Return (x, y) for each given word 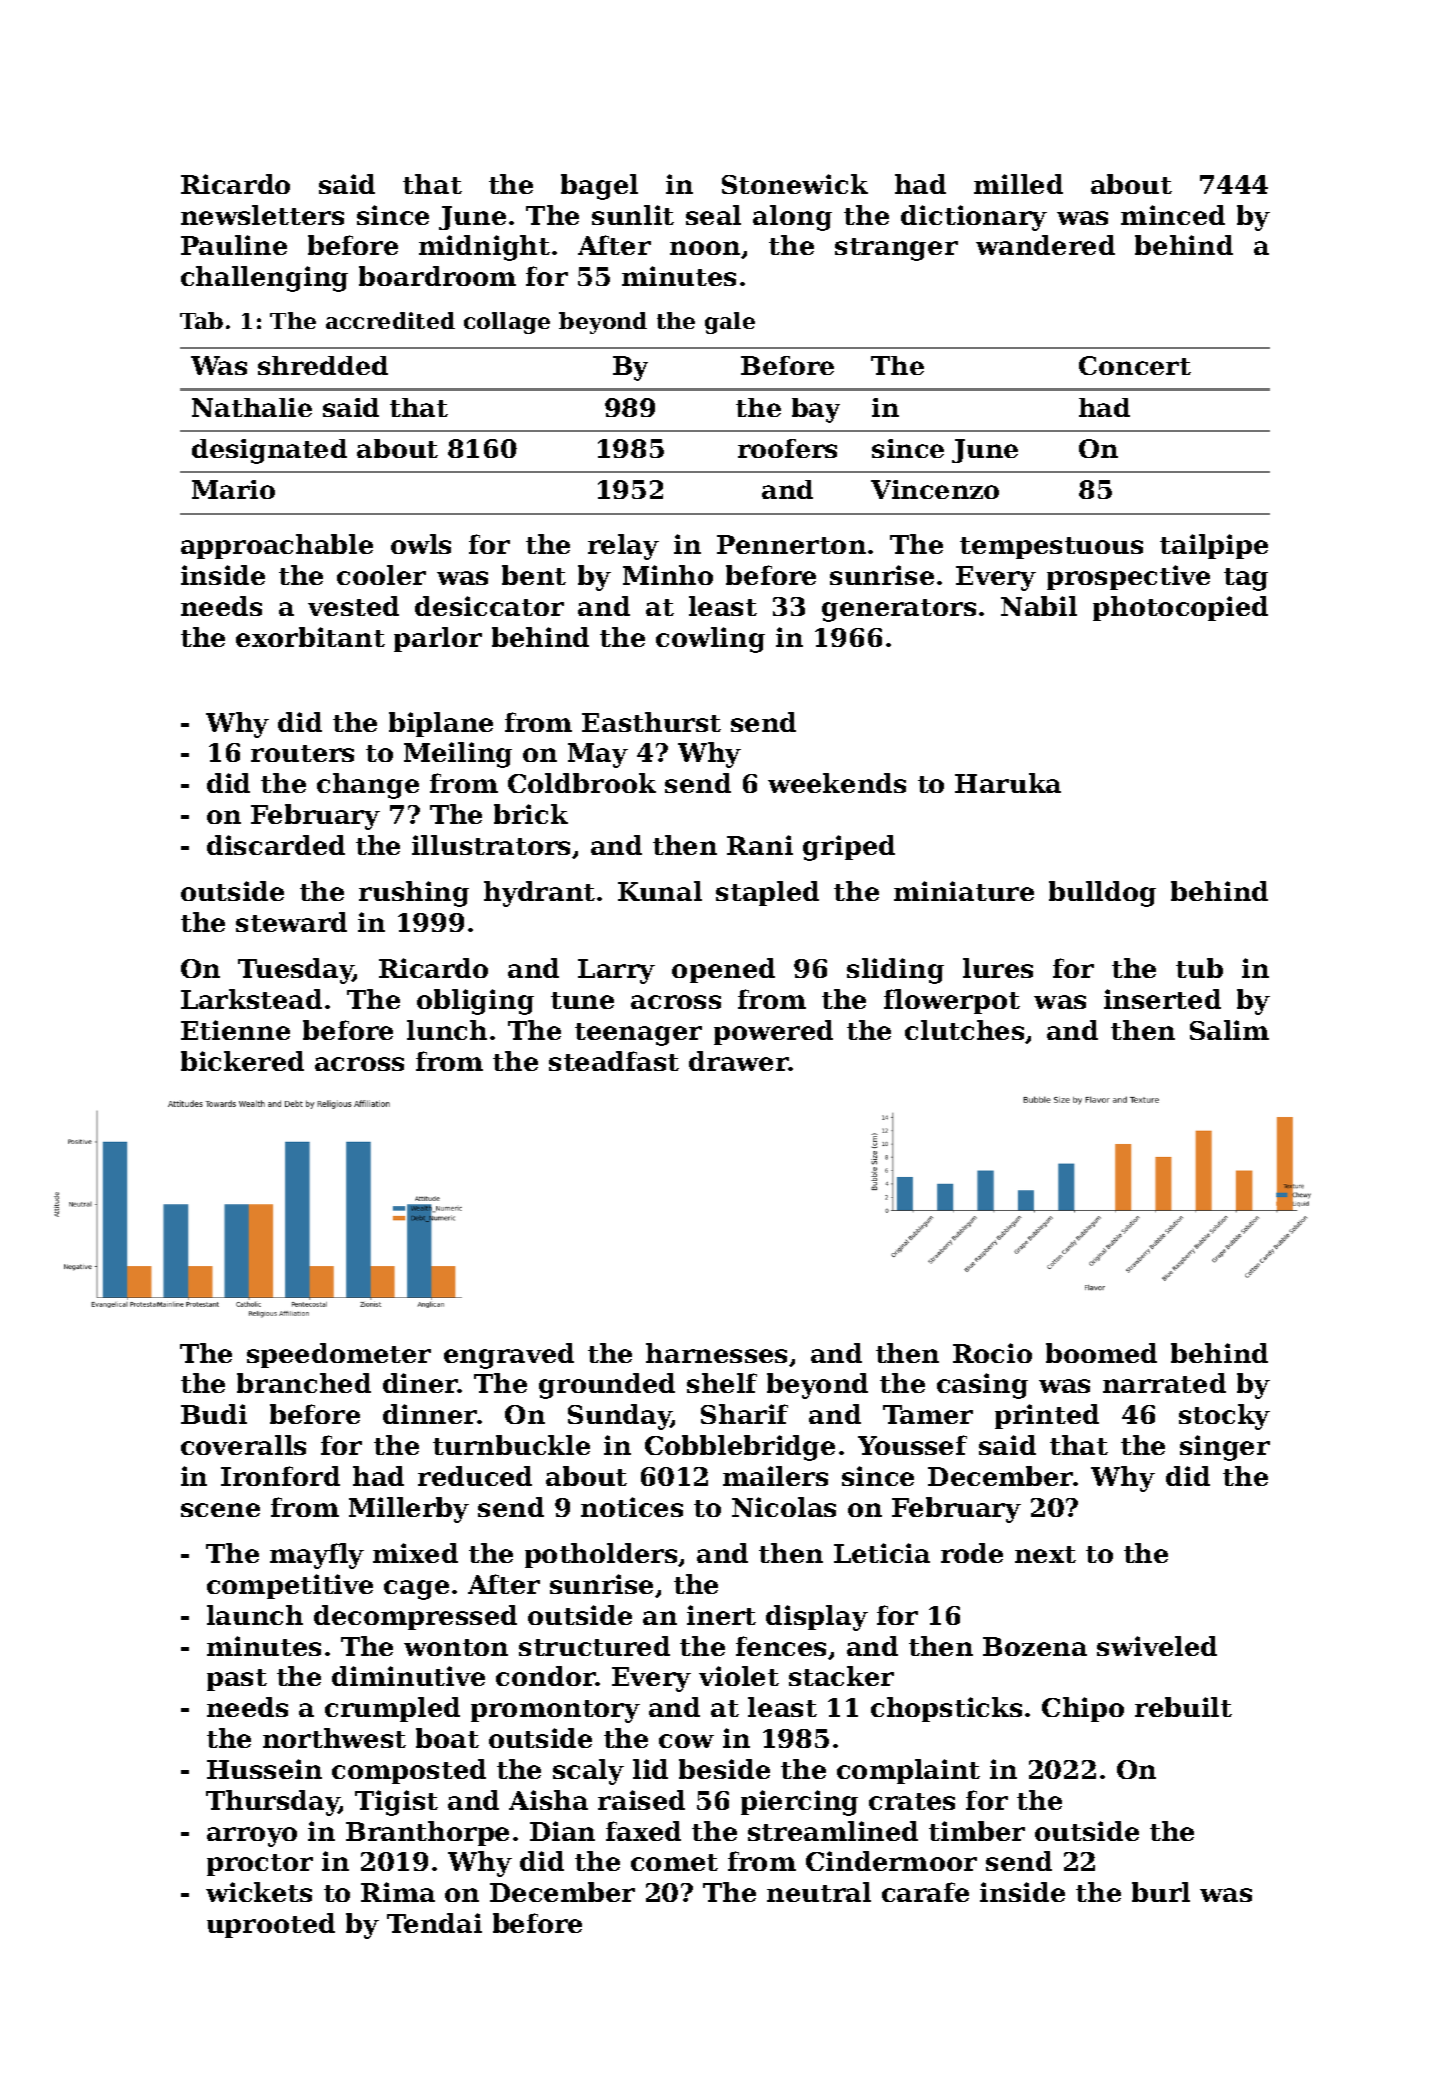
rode (972, 1553)
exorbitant (310, 637)
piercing (799, 1803)
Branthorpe (427, 1833)
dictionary (974, 218)
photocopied (1180, 608)
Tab (201, 320)
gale (730, 323)
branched (304, 1383)
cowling (710, 640)
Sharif (744, 1414)
